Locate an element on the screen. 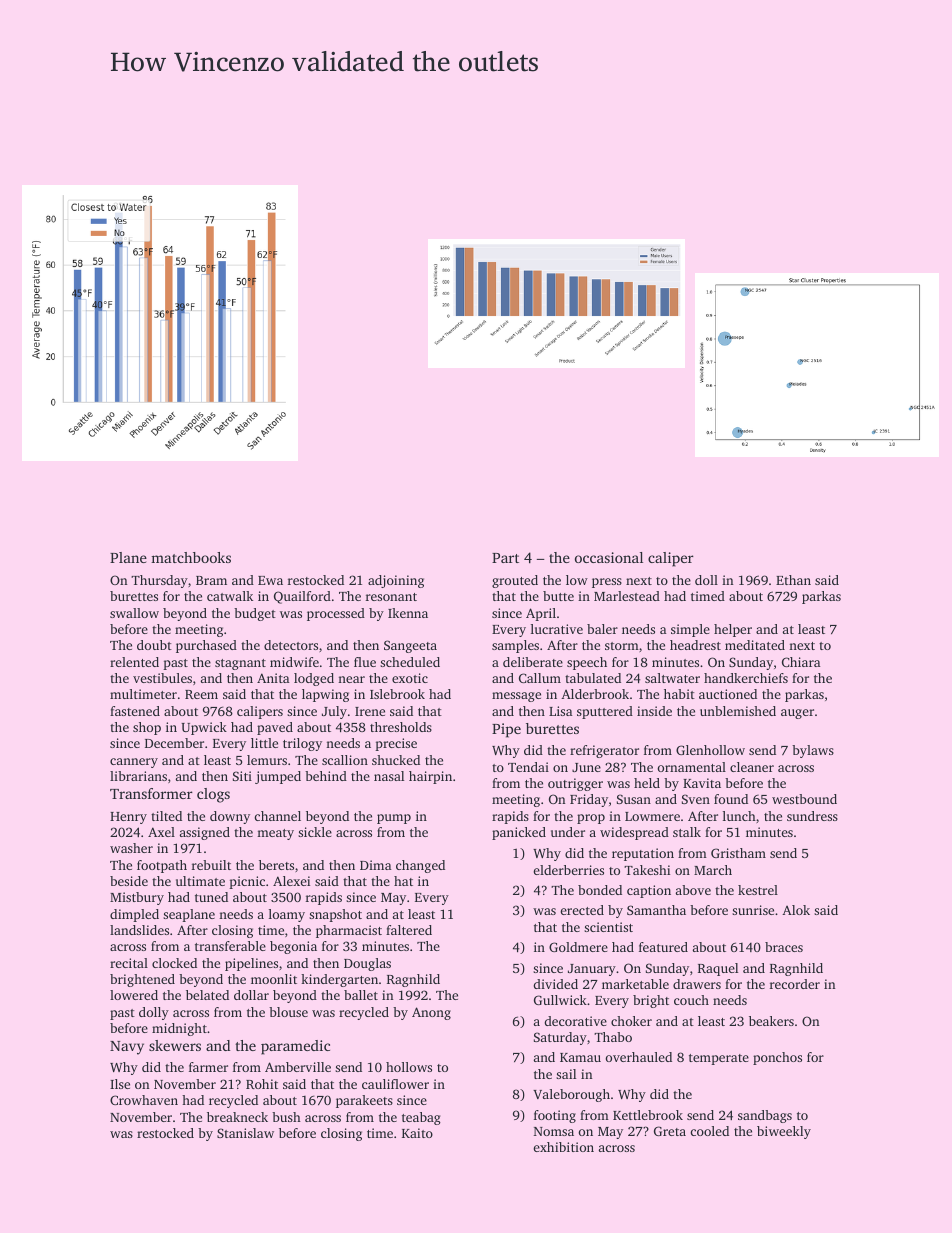 This screenshot has width=952, height=1233. precise is located at coordinates (396, 744).
